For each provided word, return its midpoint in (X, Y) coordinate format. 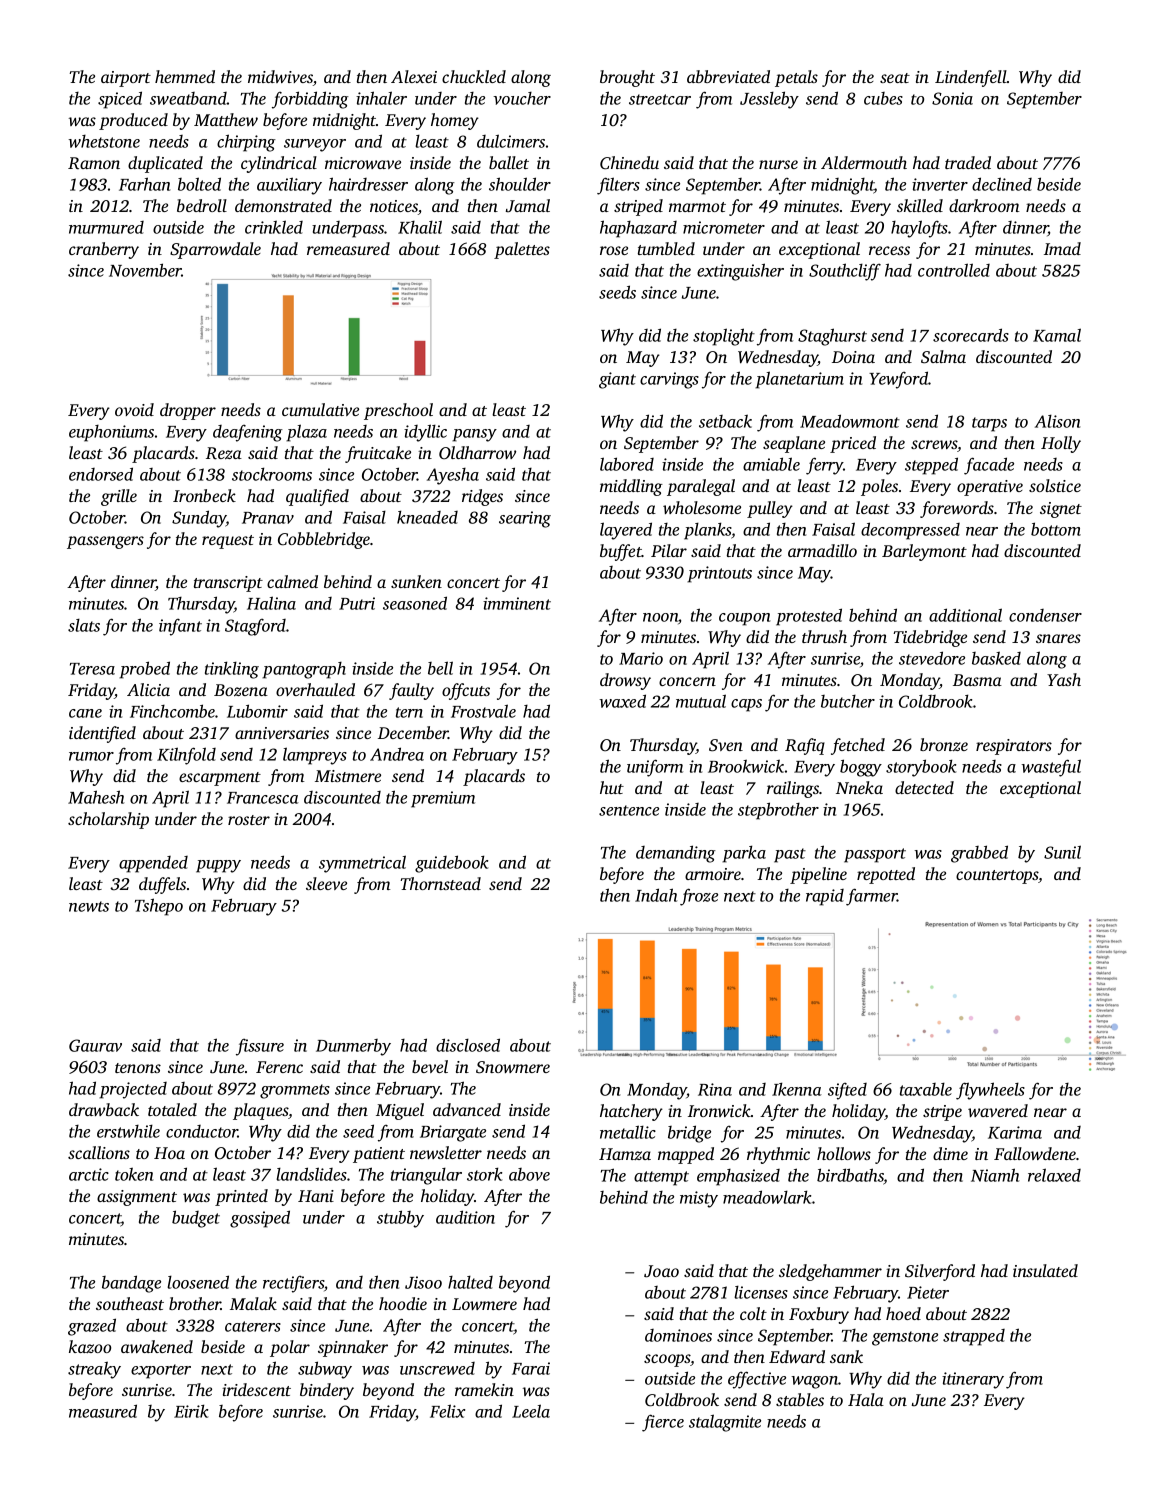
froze (699, 897)
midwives (280, 76)
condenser (1045, 615)
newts (89, 906)
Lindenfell (971, 78)
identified (102, 734)
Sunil (1062, 852)
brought (627, 78)
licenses (761, 1292)
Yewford (898, 380)
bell (440, 668)
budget (196, 1219)
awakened (157, 1346)
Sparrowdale (215, 250)
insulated (1045, 1270)
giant (617, 380)
